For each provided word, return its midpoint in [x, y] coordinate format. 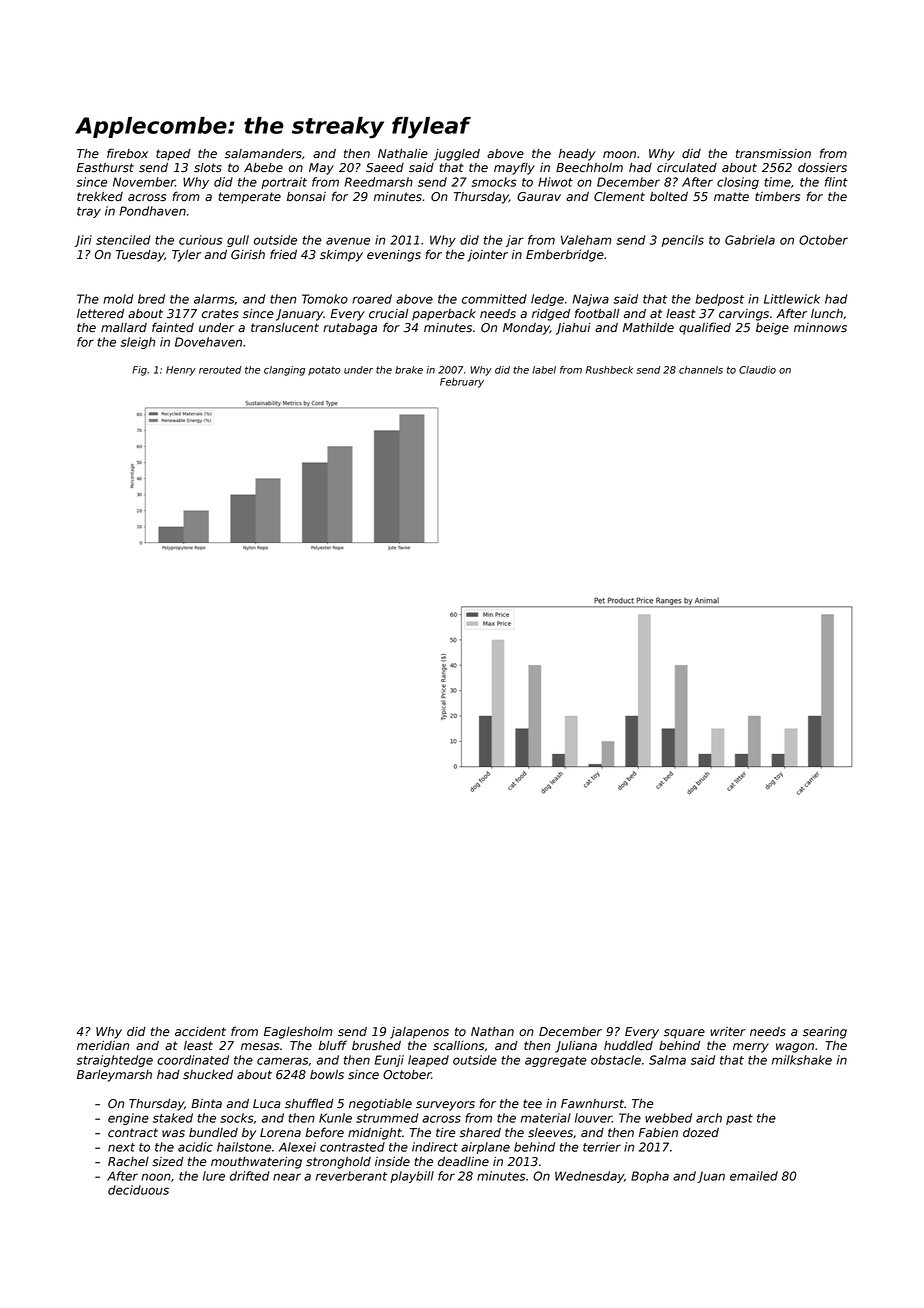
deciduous [138, 1190]
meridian [103, 1046]
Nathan [492, 1032]
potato [324, 371]
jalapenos [419, 1033]
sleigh [138, 343]
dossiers [822, 168]
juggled [457, 155]
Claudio [757, 370]
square [684, 1034]
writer [728, 1031]
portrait [284, 183]
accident [200, 1032]
